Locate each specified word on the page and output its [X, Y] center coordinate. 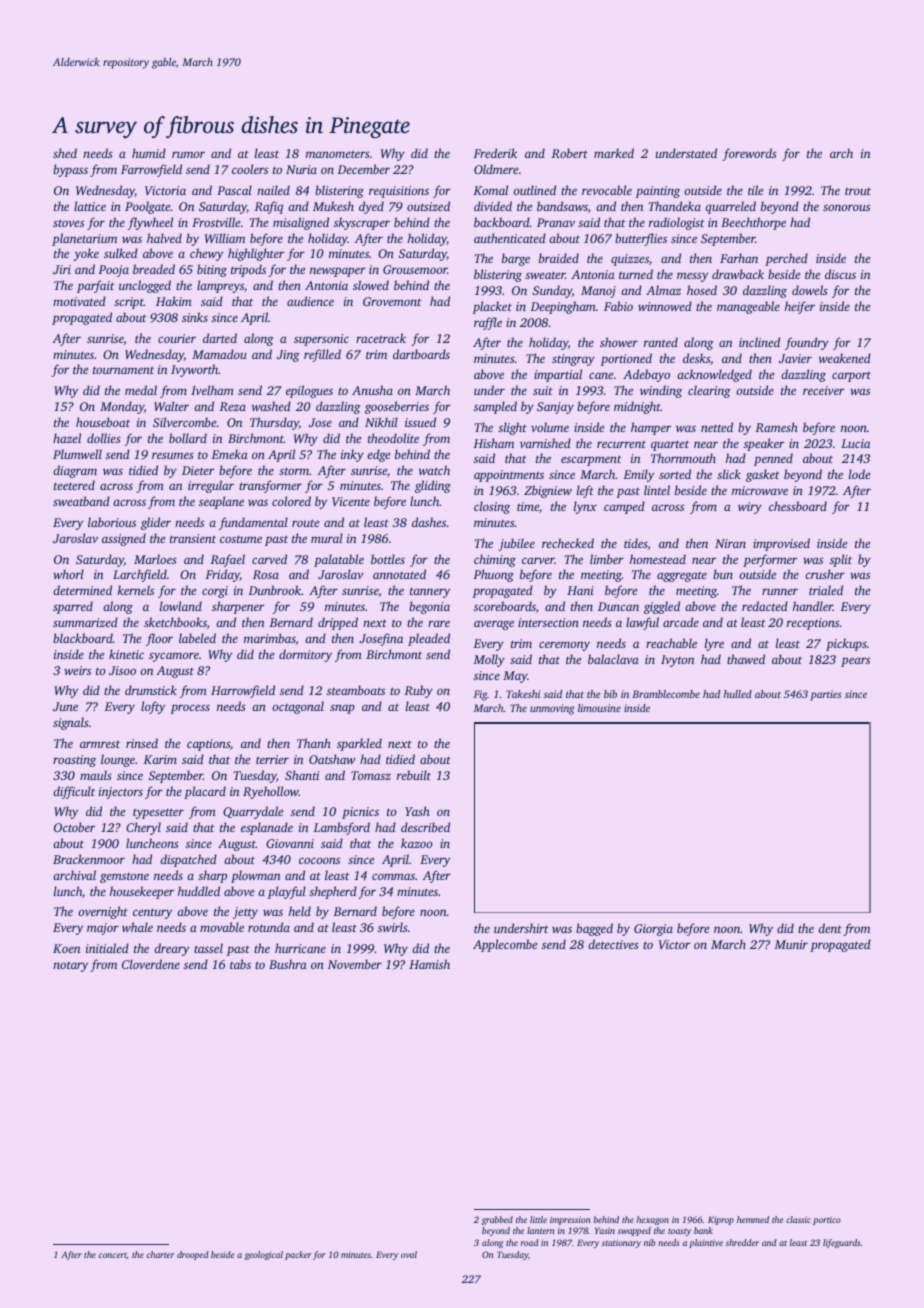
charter [161, 1254]
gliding [433, 486]
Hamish [429, 964]
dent [830, 928]
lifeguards [841, 1243]
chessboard [798, 506]
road [530, 1242]
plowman [255, 876]
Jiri [62, 269]
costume [241, 539]
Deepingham [563, 307]
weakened [845, 358]
